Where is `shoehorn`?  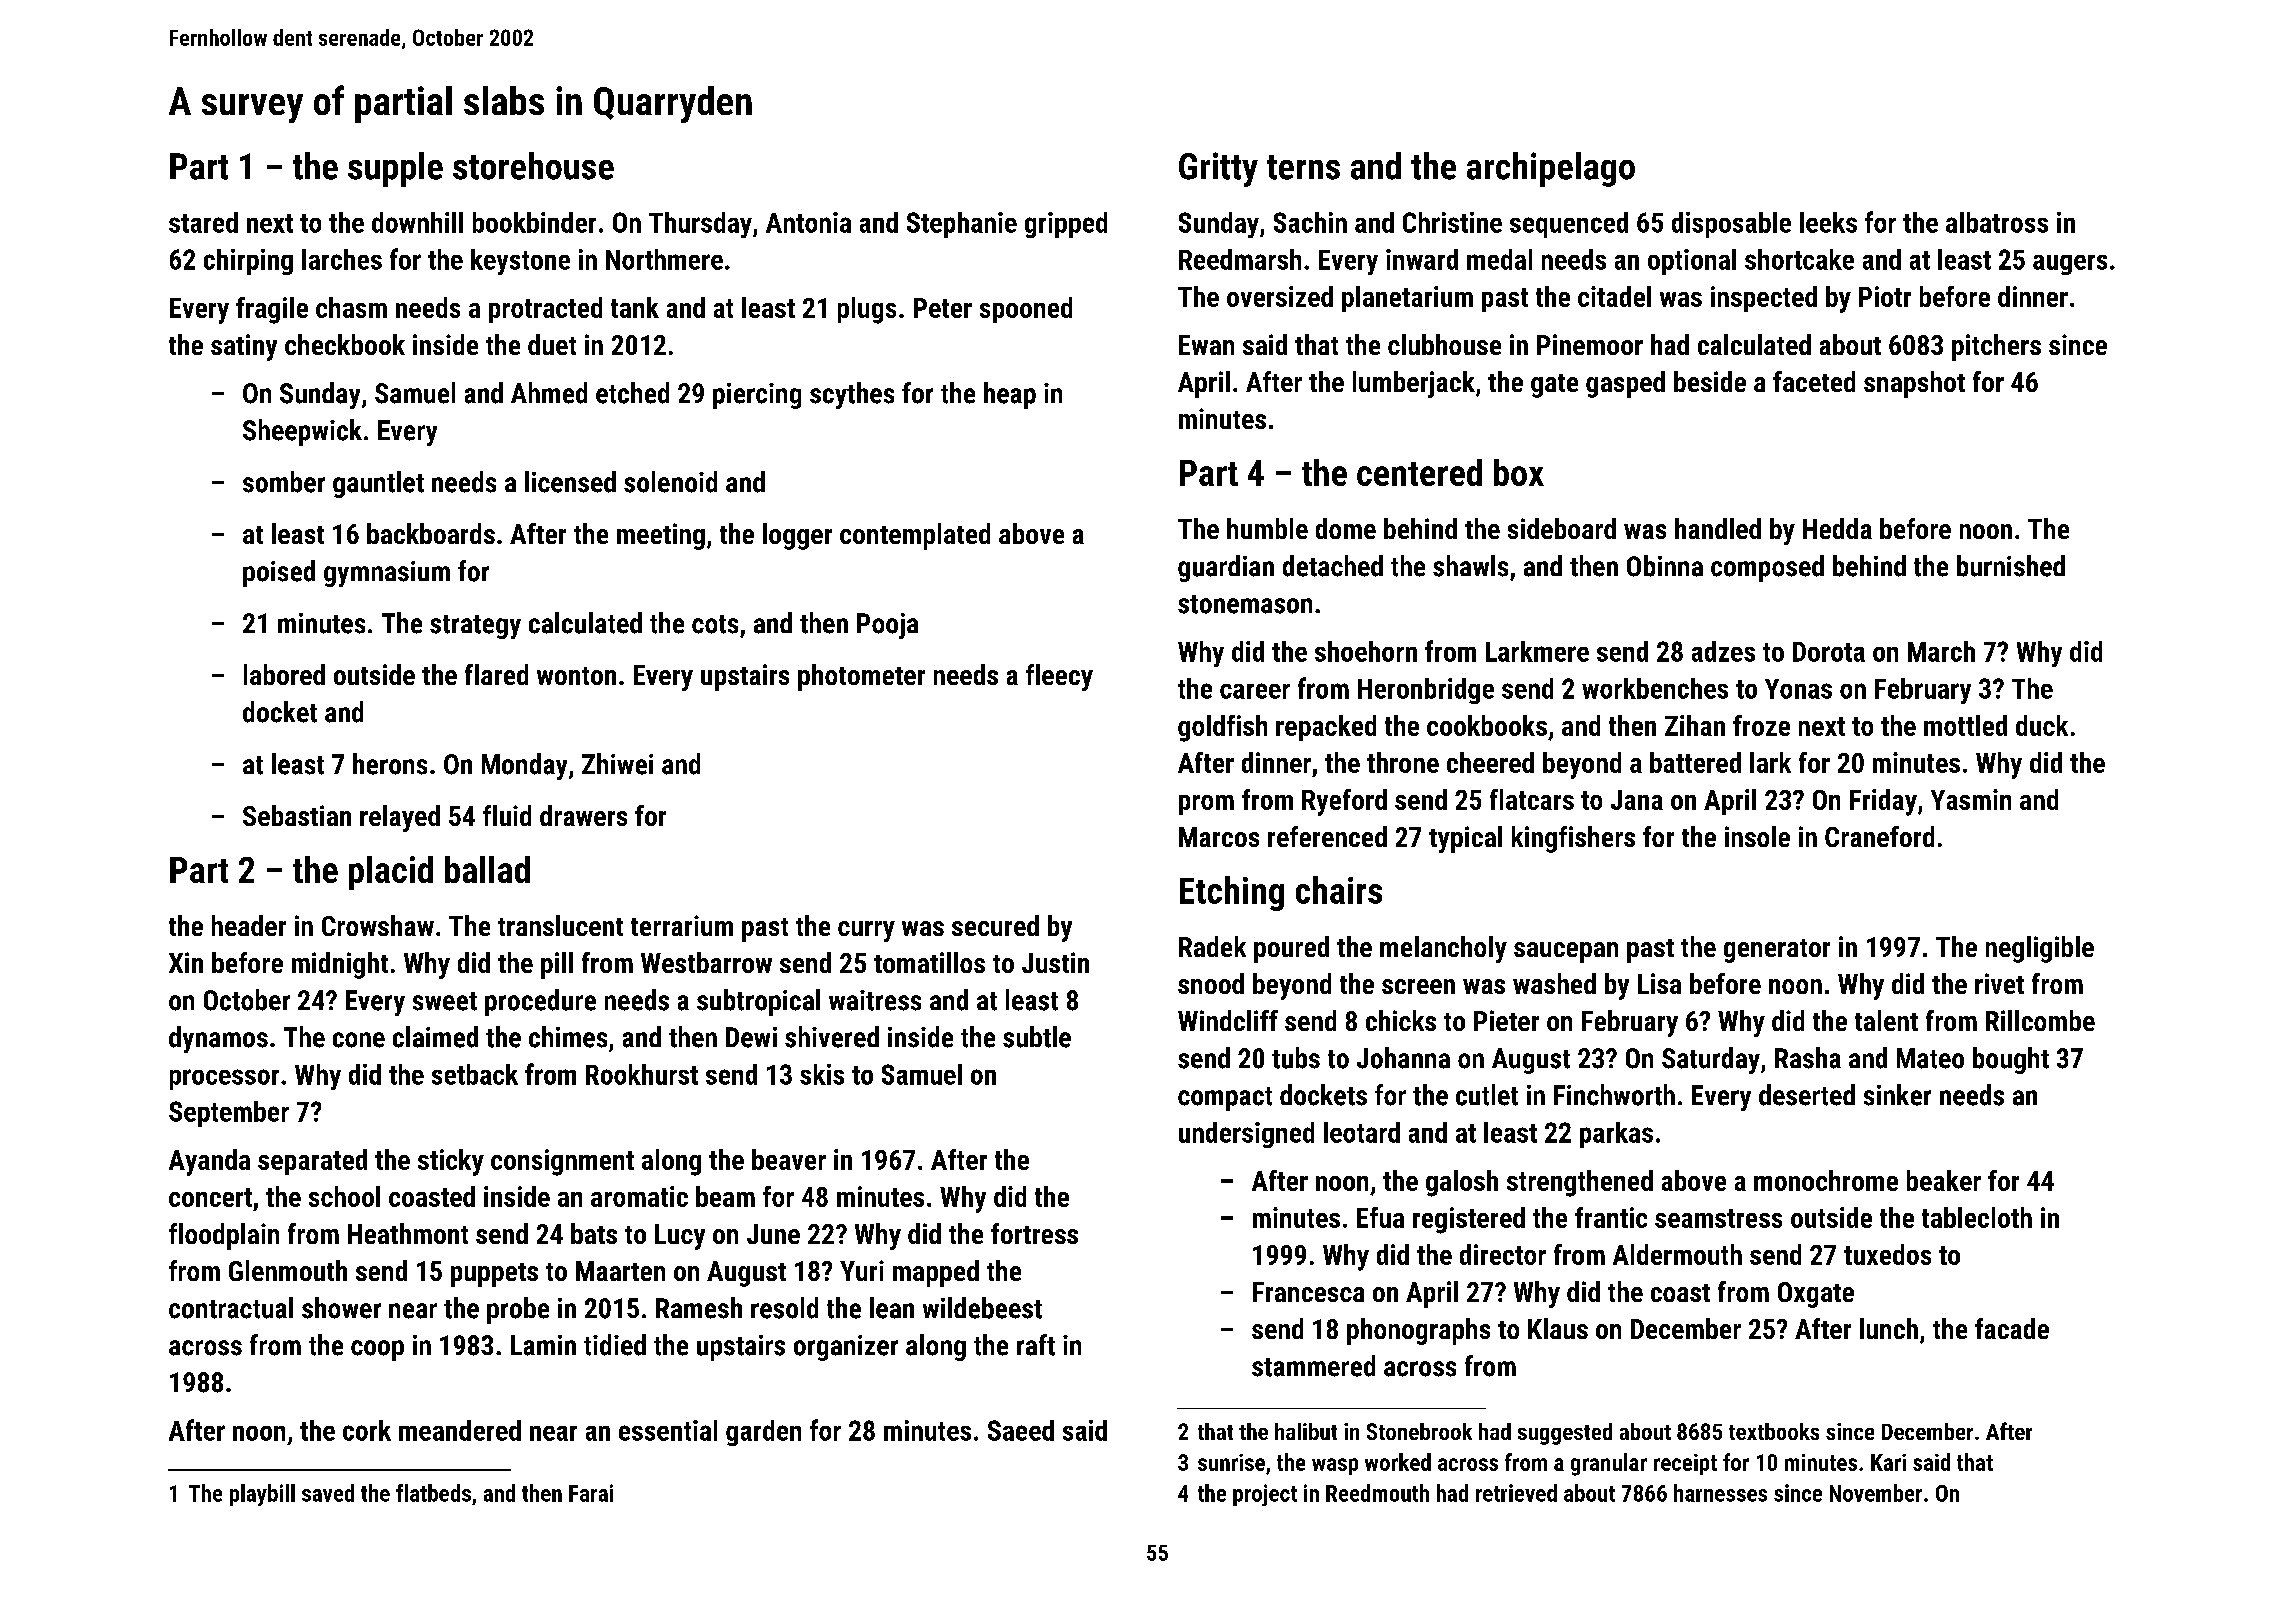 shoehorn is located at coordinates (1366, 651).
